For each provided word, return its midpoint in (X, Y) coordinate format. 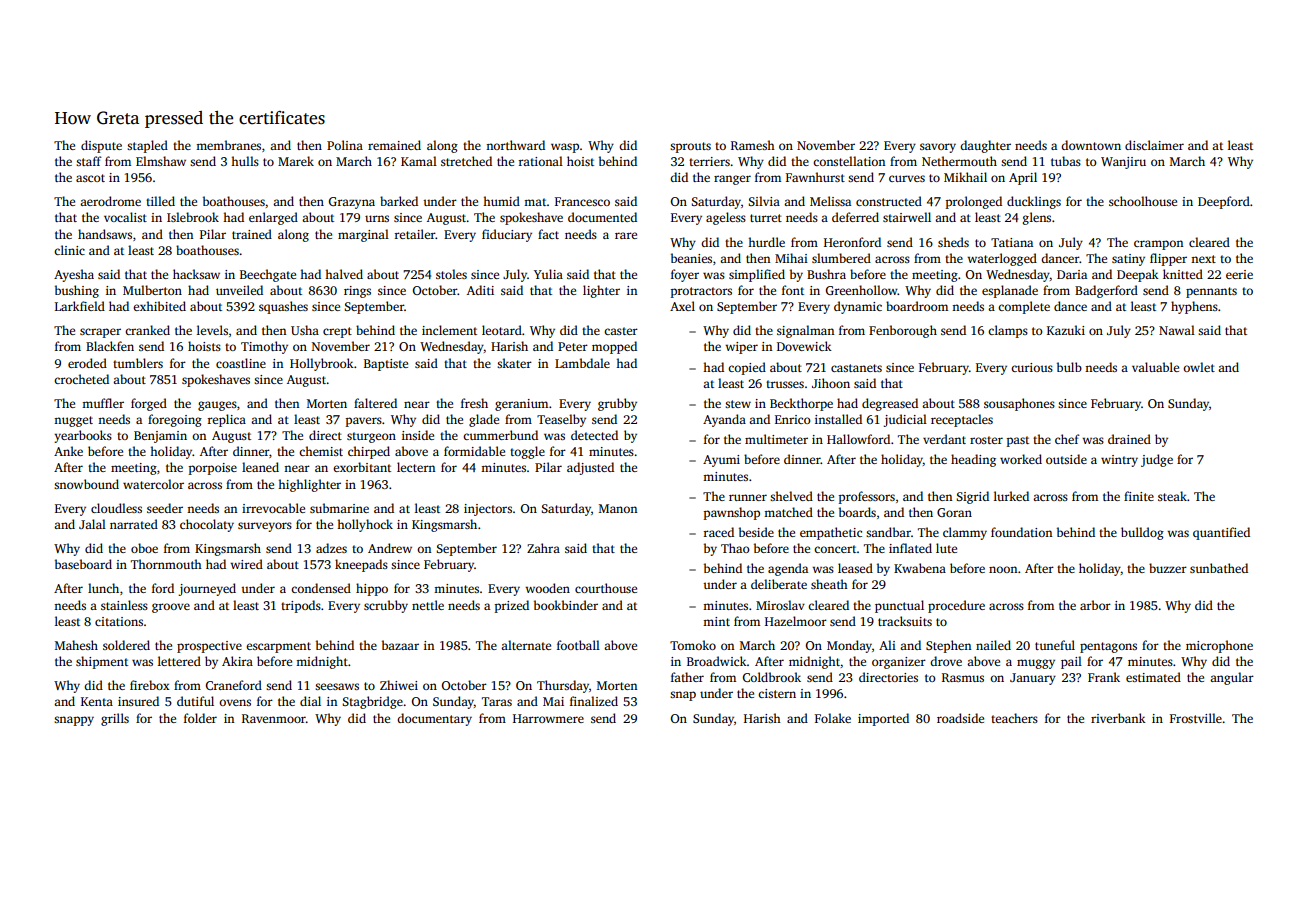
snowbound (86, 484)
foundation (1021, 532)
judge (1157, 460)
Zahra (543, 548)
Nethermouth (959, 161)
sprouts (690, 147)
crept (337, 332)
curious (1032, 367)
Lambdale (582, 363)
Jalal (92, 524)
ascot (90, 178)
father (687, 677)
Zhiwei (399, 685)
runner (748, 497)
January (1033, 679)
